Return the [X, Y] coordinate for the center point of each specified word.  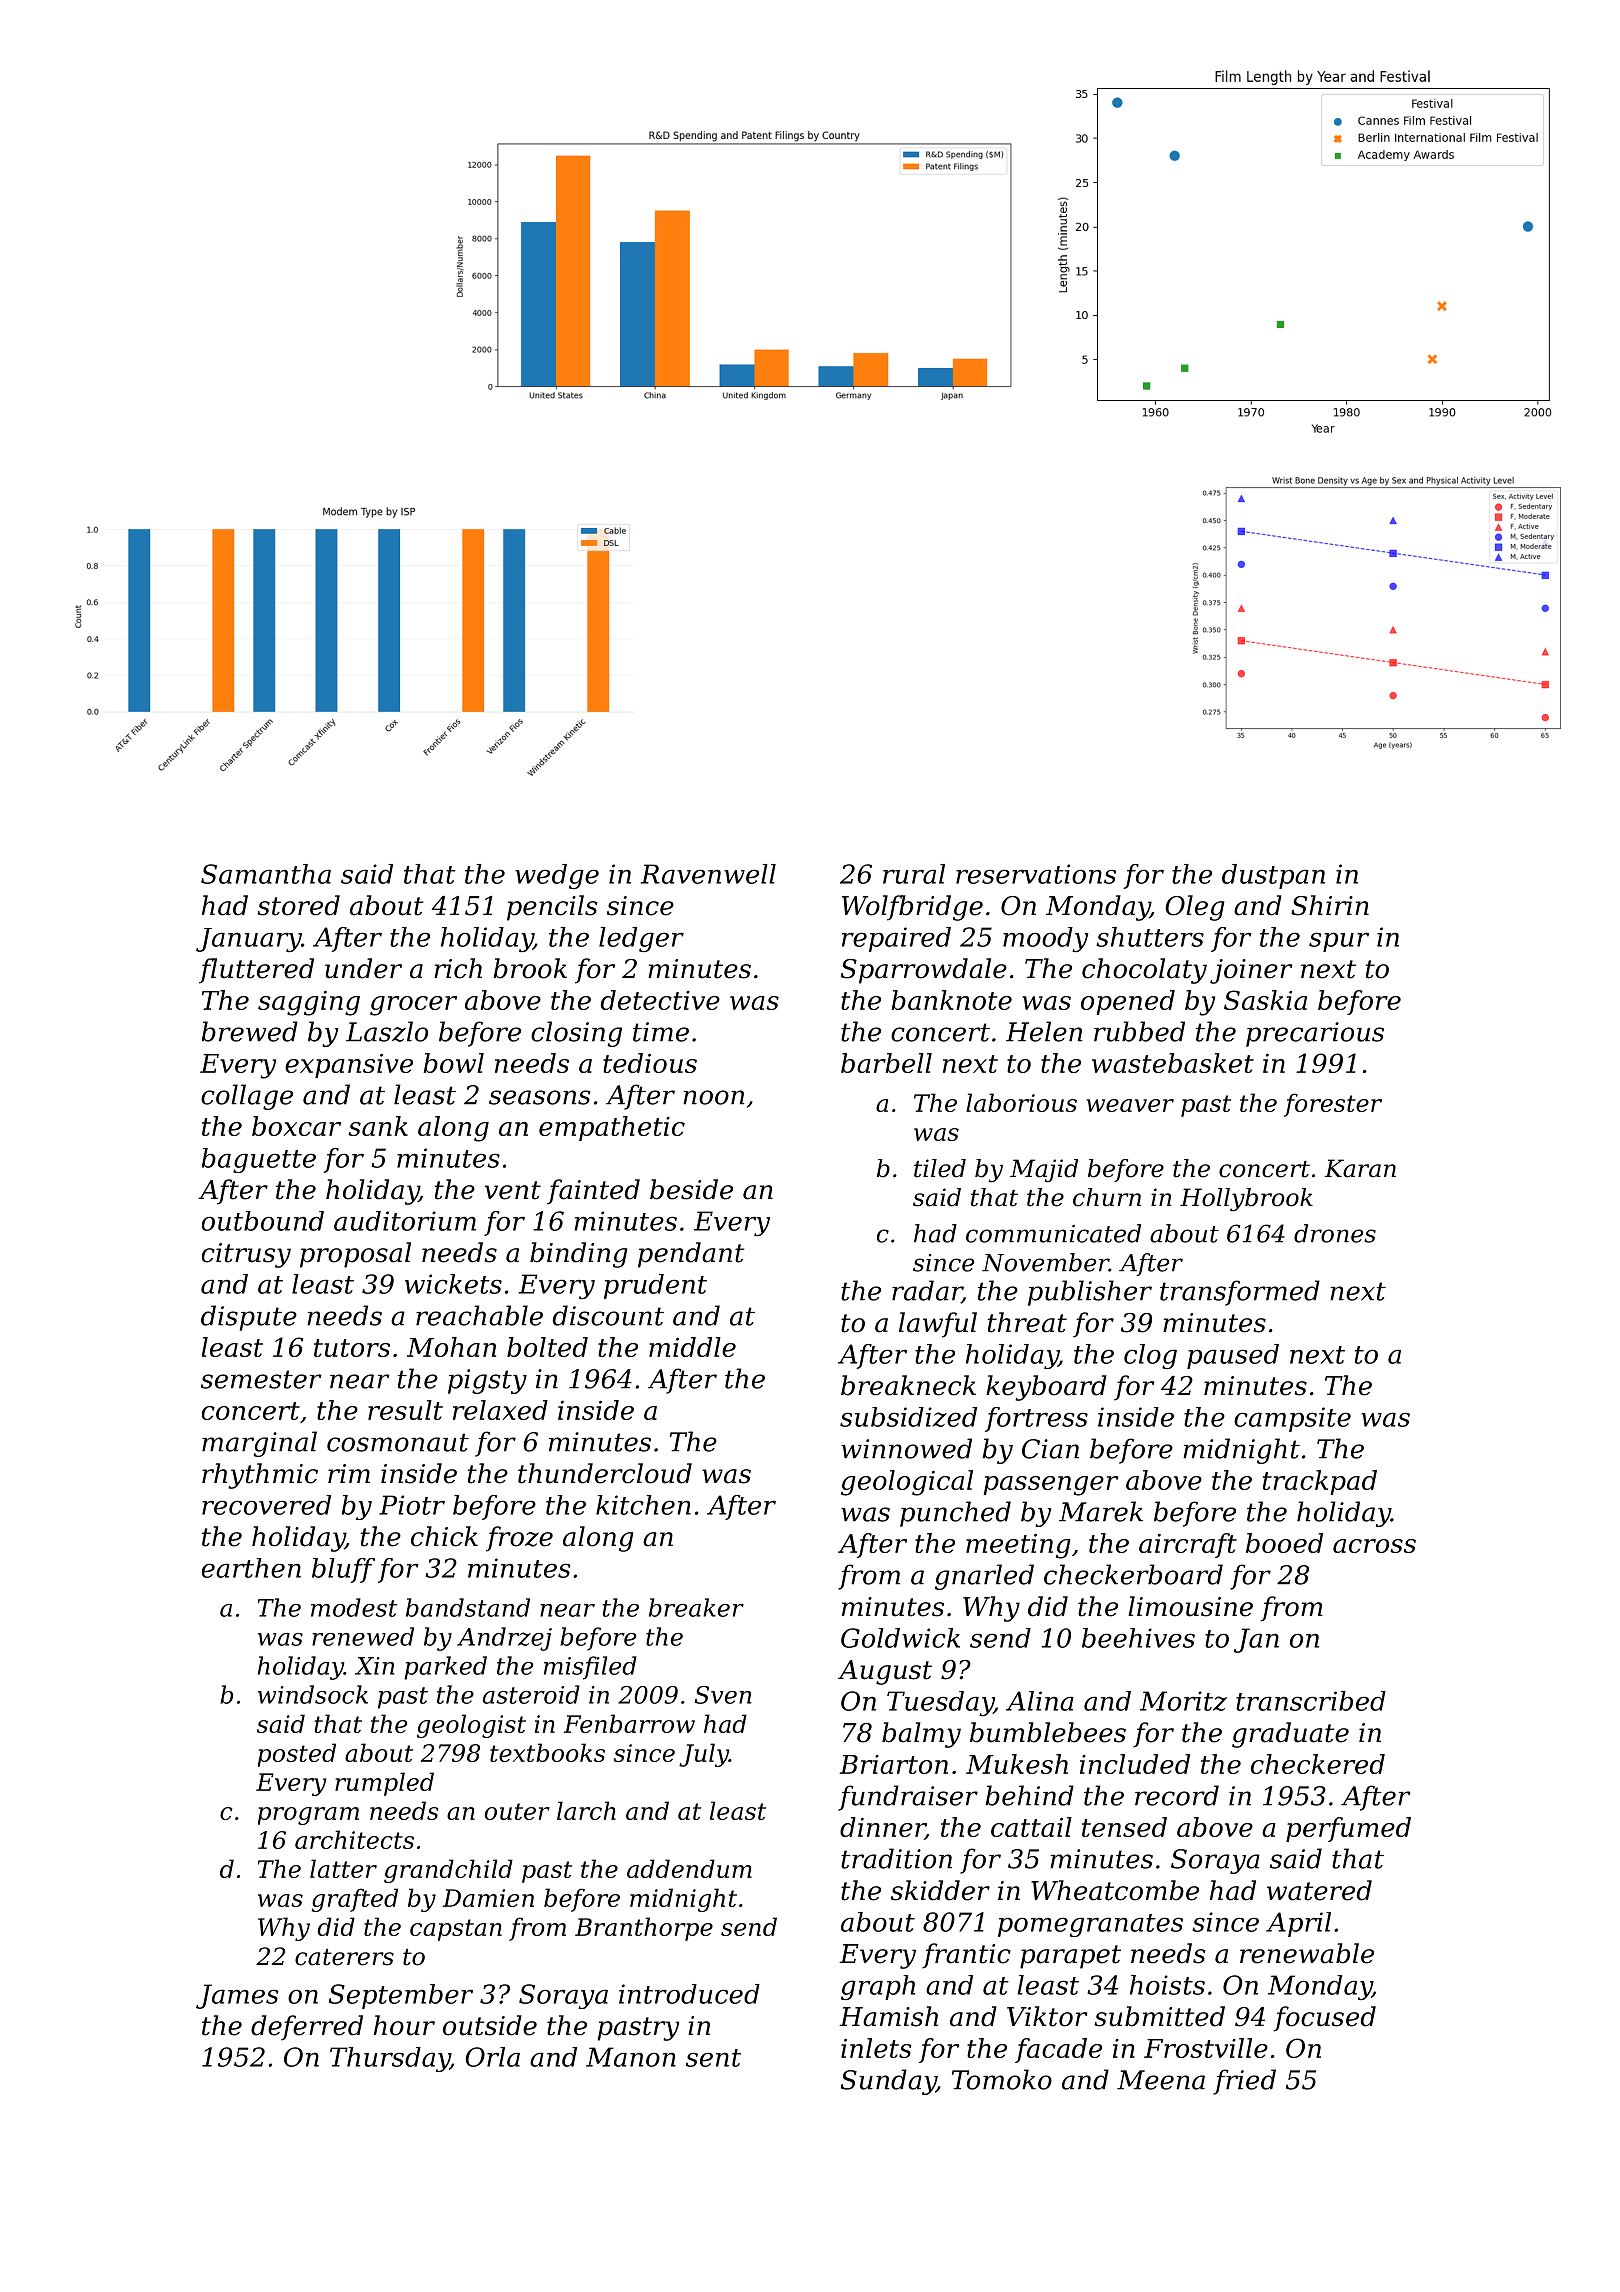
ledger [641, 939]
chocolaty [1144, 971]
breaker [696, 1607]
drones [1335, 1233]
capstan [456, 1930]
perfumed [1348, 1829]
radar [927, 1291]
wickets [453, 1284]
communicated [1053, 1233]
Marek [1101, 1511]
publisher [1090, 1293]
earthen [251, 1568]
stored [298, 905]
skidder [940, 1890]
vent [513, 1190]
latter [343, 1868]
